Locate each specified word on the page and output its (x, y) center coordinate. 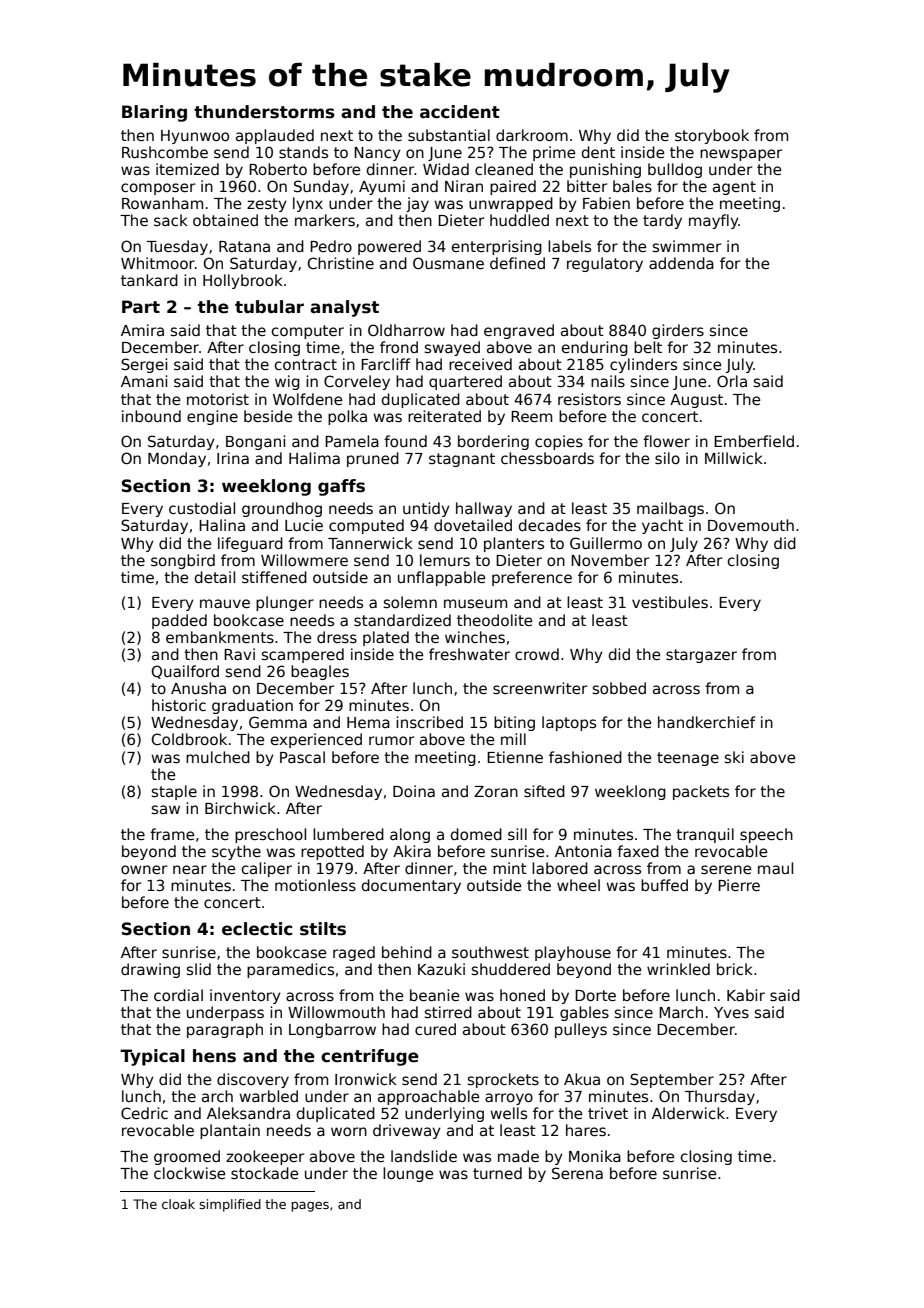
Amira (142, 330)
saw (166, 809)
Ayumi (382, 187)
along (410, 835)
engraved (519, 331)
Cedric (144, 1113)
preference (532, 578)
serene (726, 869)
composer (158, 189)
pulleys (581, 1030)
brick (735, 969)
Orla (732, 381)
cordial (178, 995)
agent (734, 188)
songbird (183, 561)
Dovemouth (751, 525)
